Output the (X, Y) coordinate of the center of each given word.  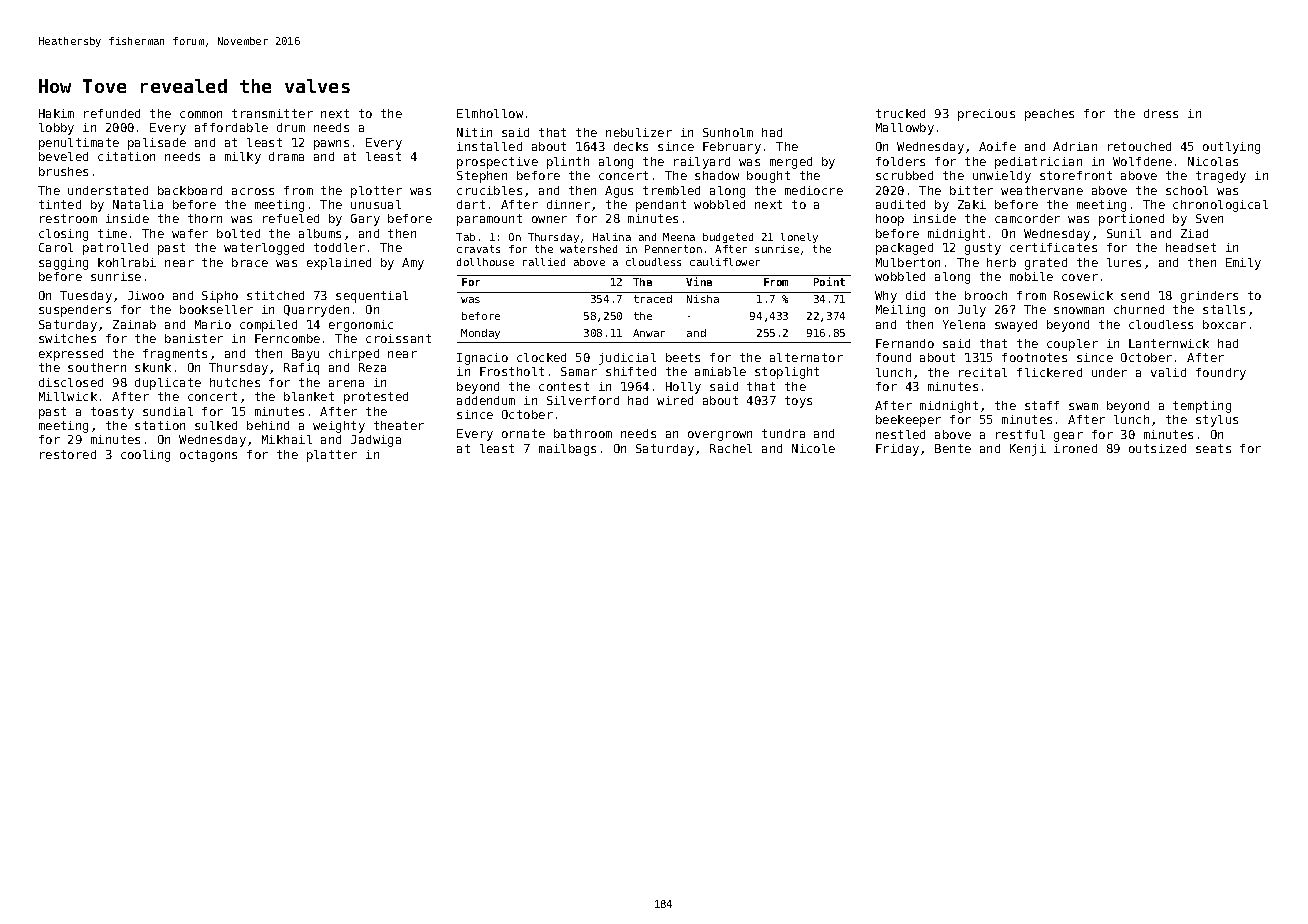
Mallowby (905, 129)
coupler (1072, 345)
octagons (208, 456)
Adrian (1075, 146)
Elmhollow (490, 113)
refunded (112, 113)
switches (67, 338)
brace (250, 262)
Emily (1243, 264)
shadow (717, 175)
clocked (541, 357)
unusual (376, 204)
